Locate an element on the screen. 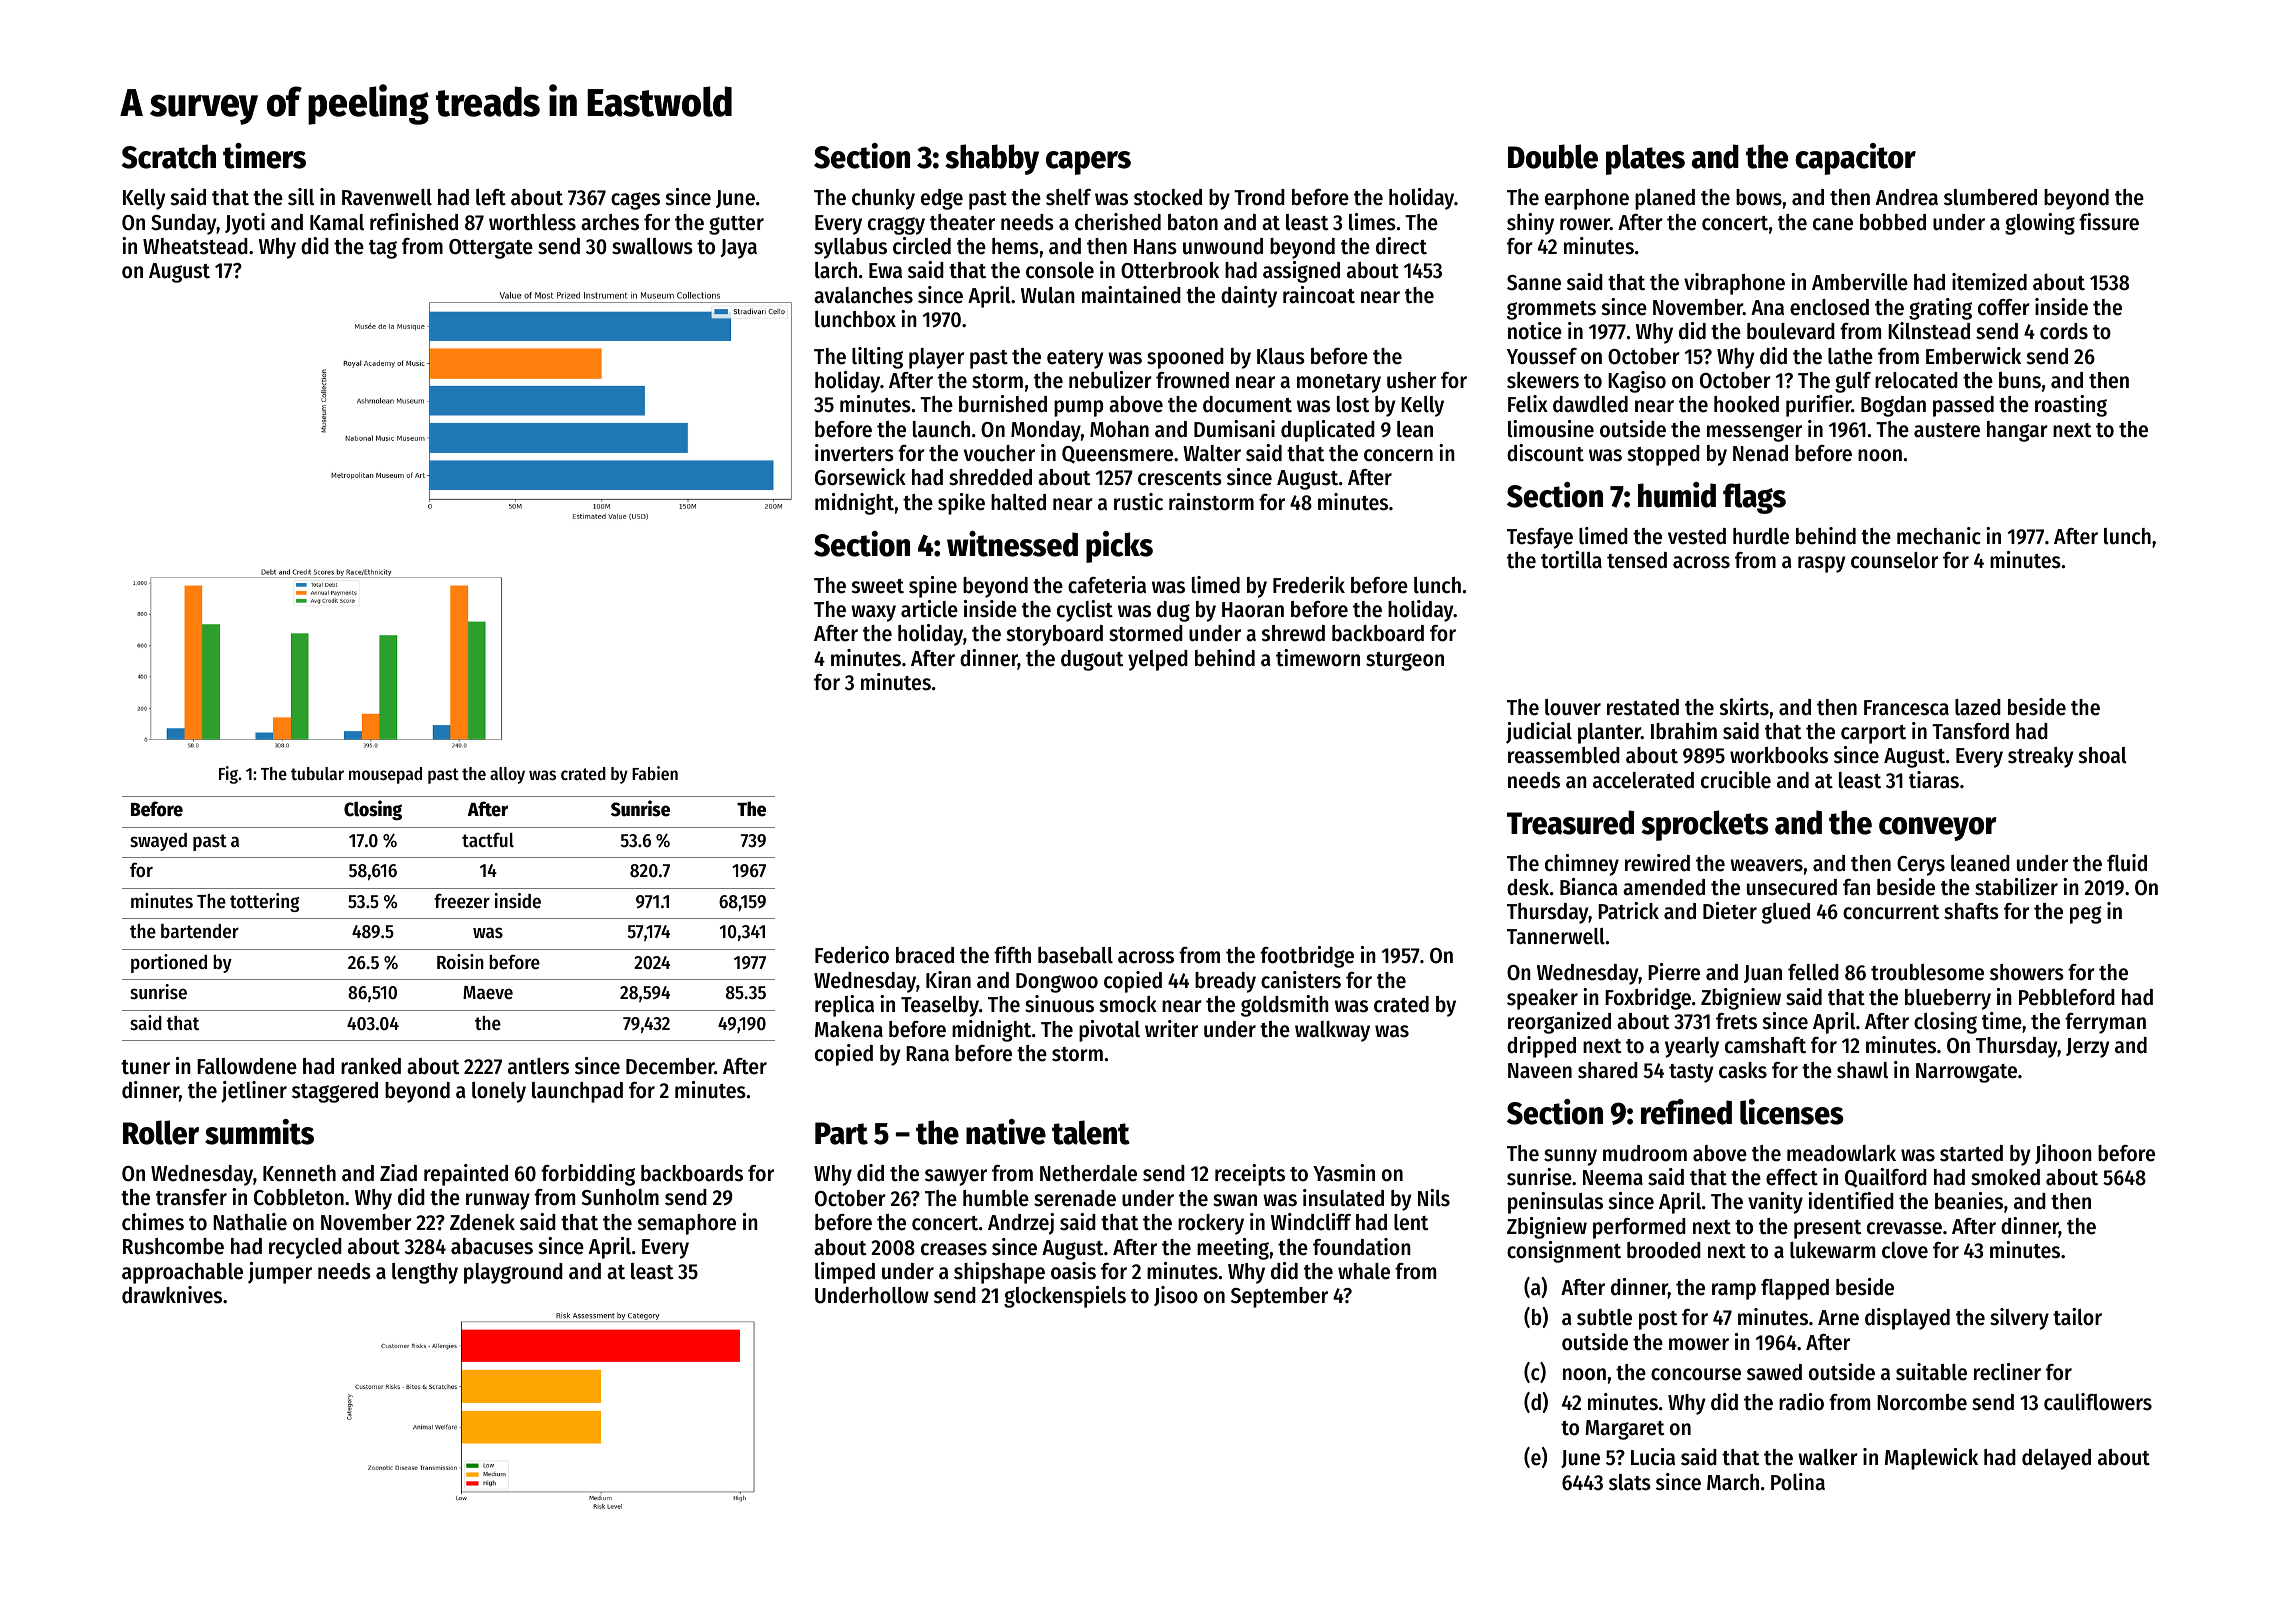 The height and width of the screenshot is (1614, 2282). tactful is located at coordinates (488, 839).
